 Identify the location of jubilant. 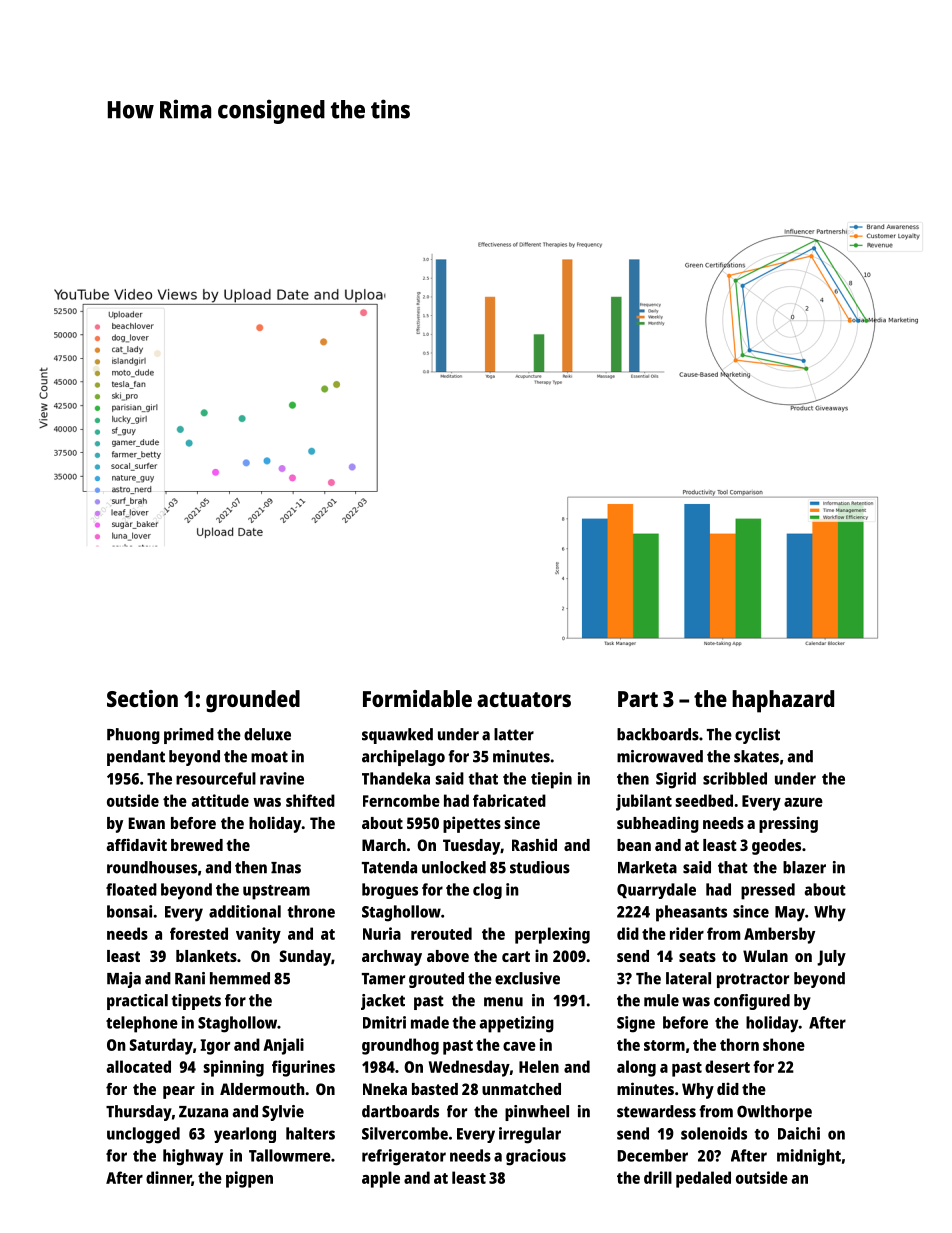
(644, 802).
